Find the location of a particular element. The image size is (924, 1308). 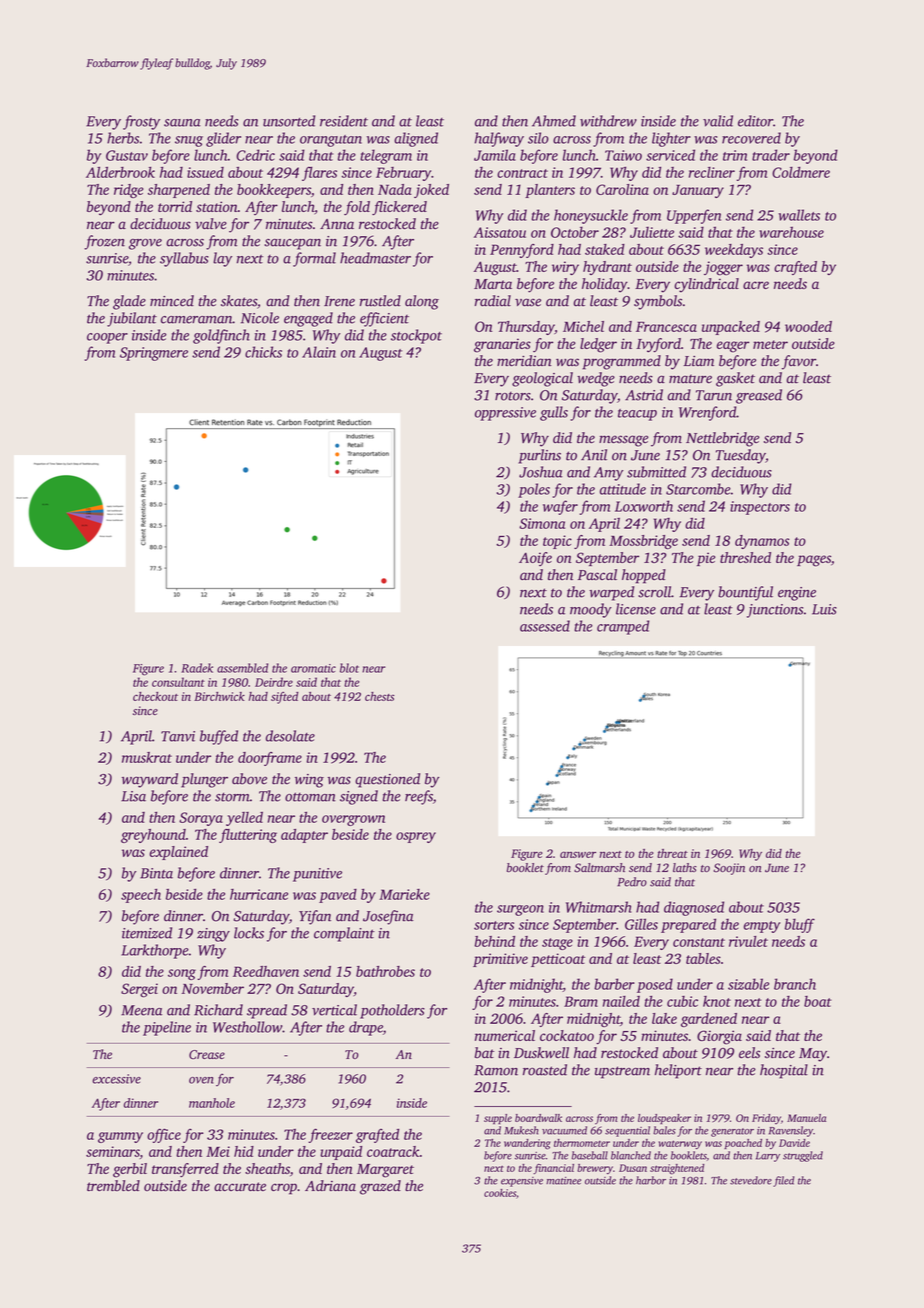

stevedore is located at coordinates (751, 1180).
